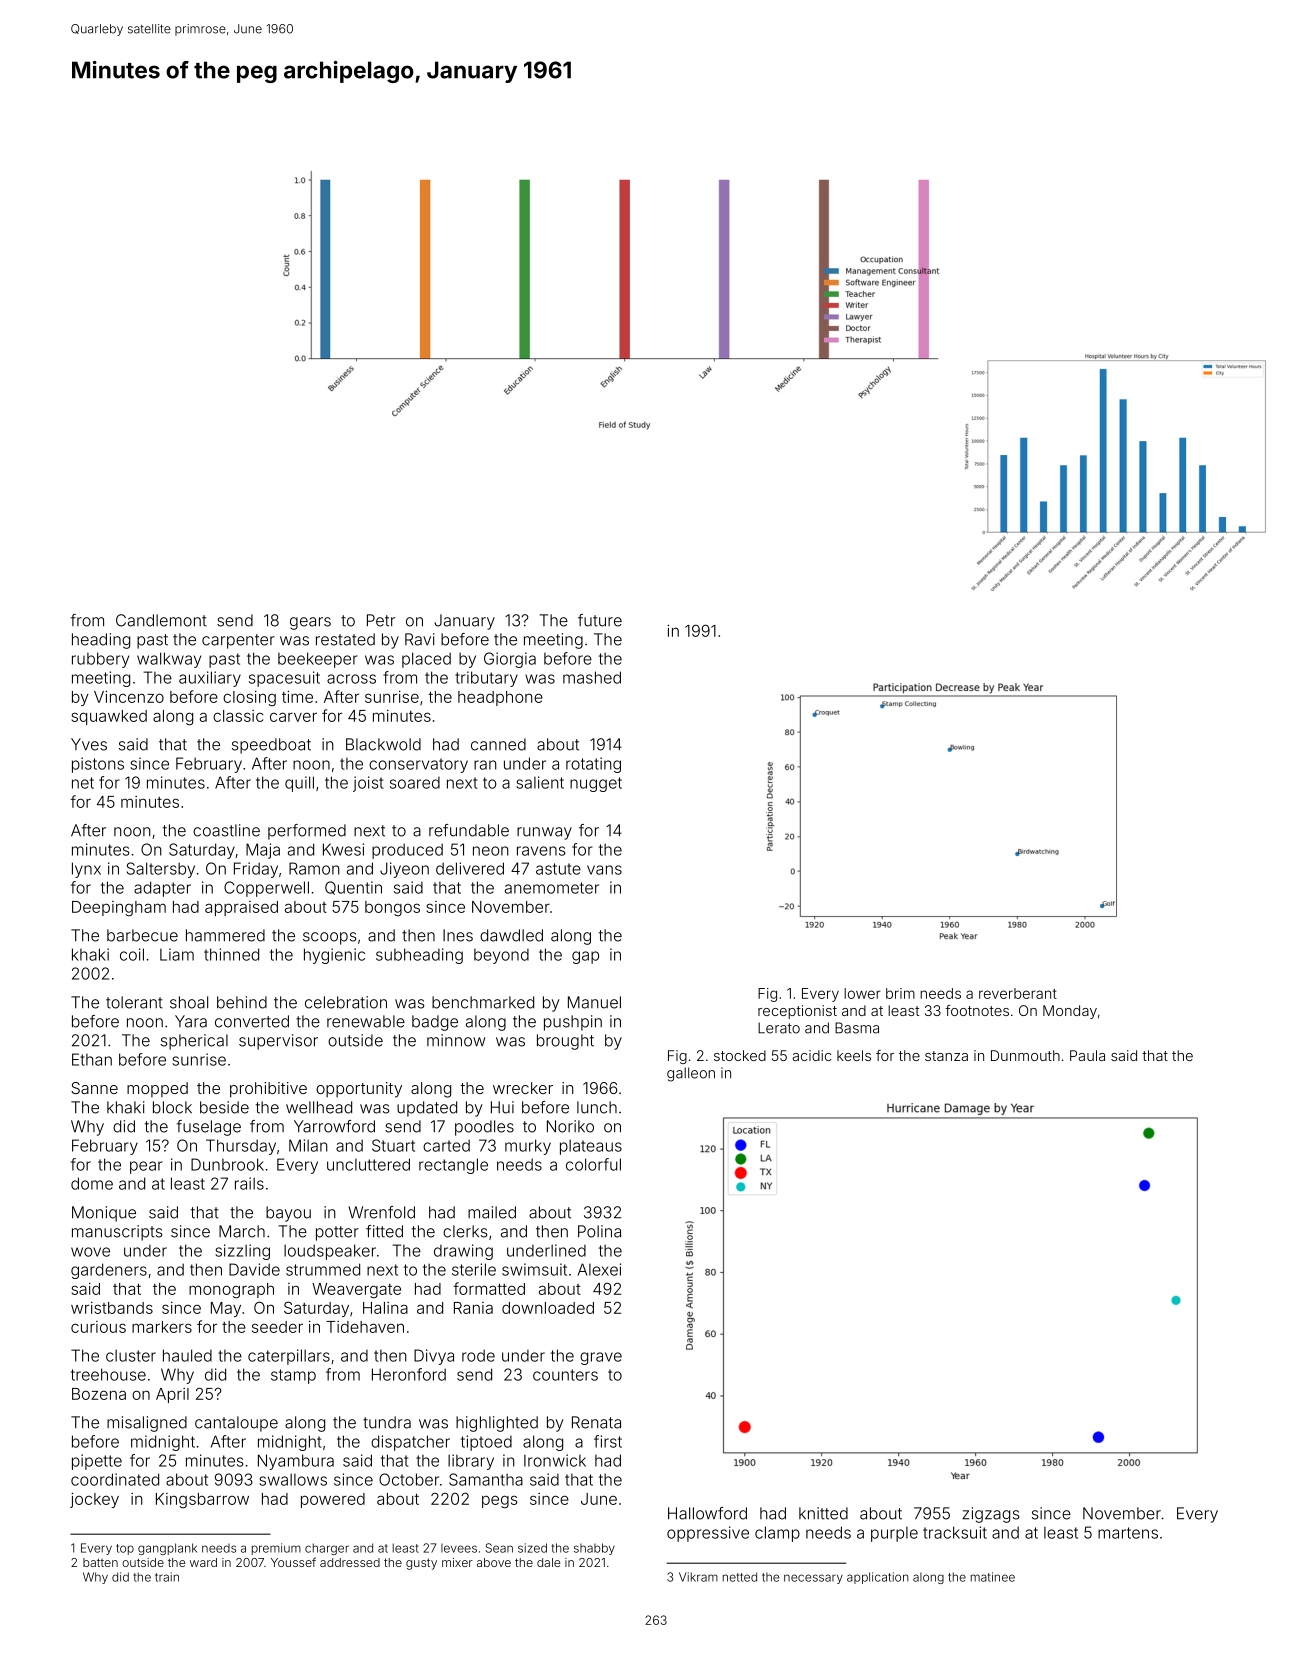 The height and width of the screenshot is (1668, 1289). I want to click on train, so click(167, 1577).
